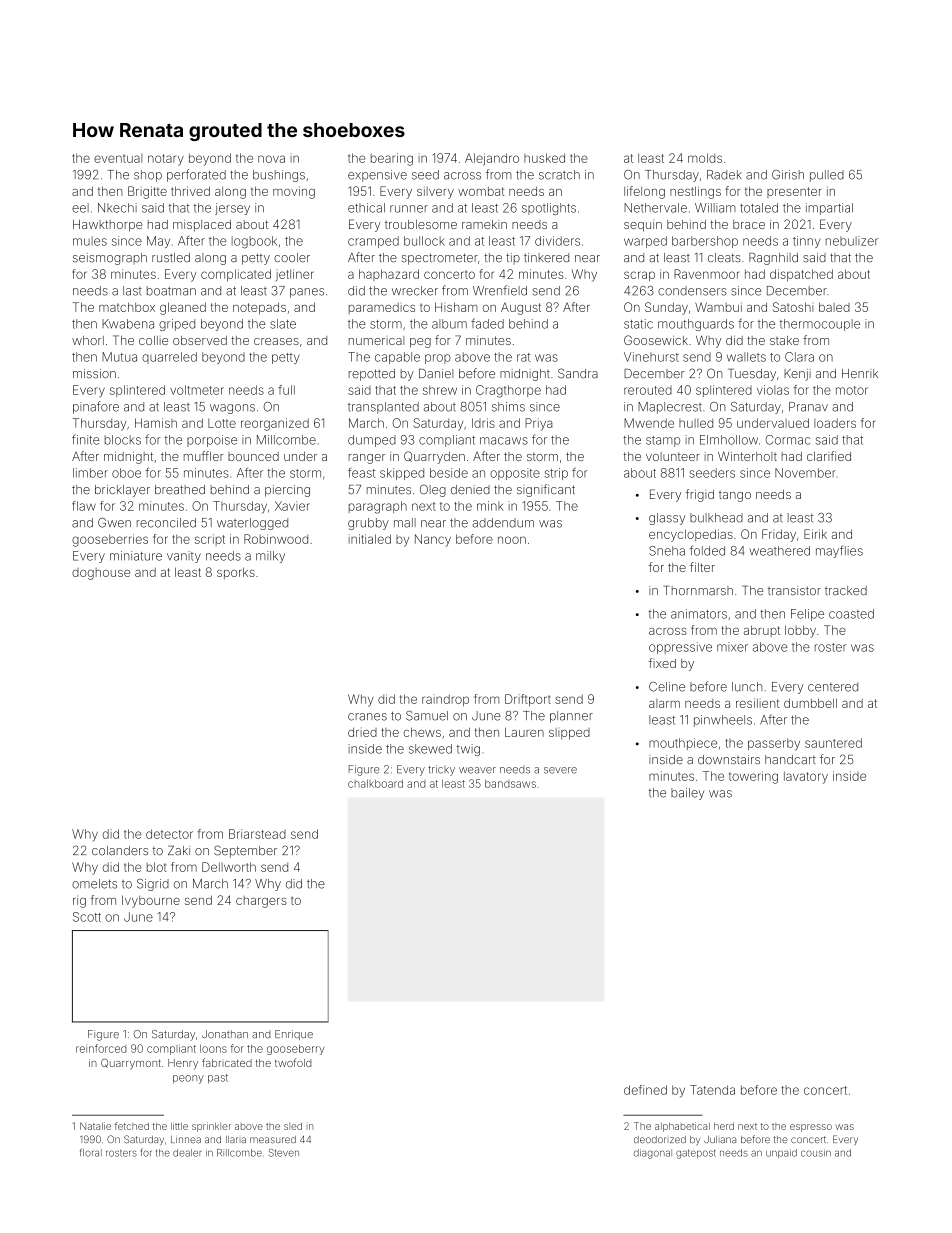 The width and height of the screenshot is (952, 1233). Describe the element at coordinates (225, 1034) in the screenshot. I see `Jonathan` at that location.
